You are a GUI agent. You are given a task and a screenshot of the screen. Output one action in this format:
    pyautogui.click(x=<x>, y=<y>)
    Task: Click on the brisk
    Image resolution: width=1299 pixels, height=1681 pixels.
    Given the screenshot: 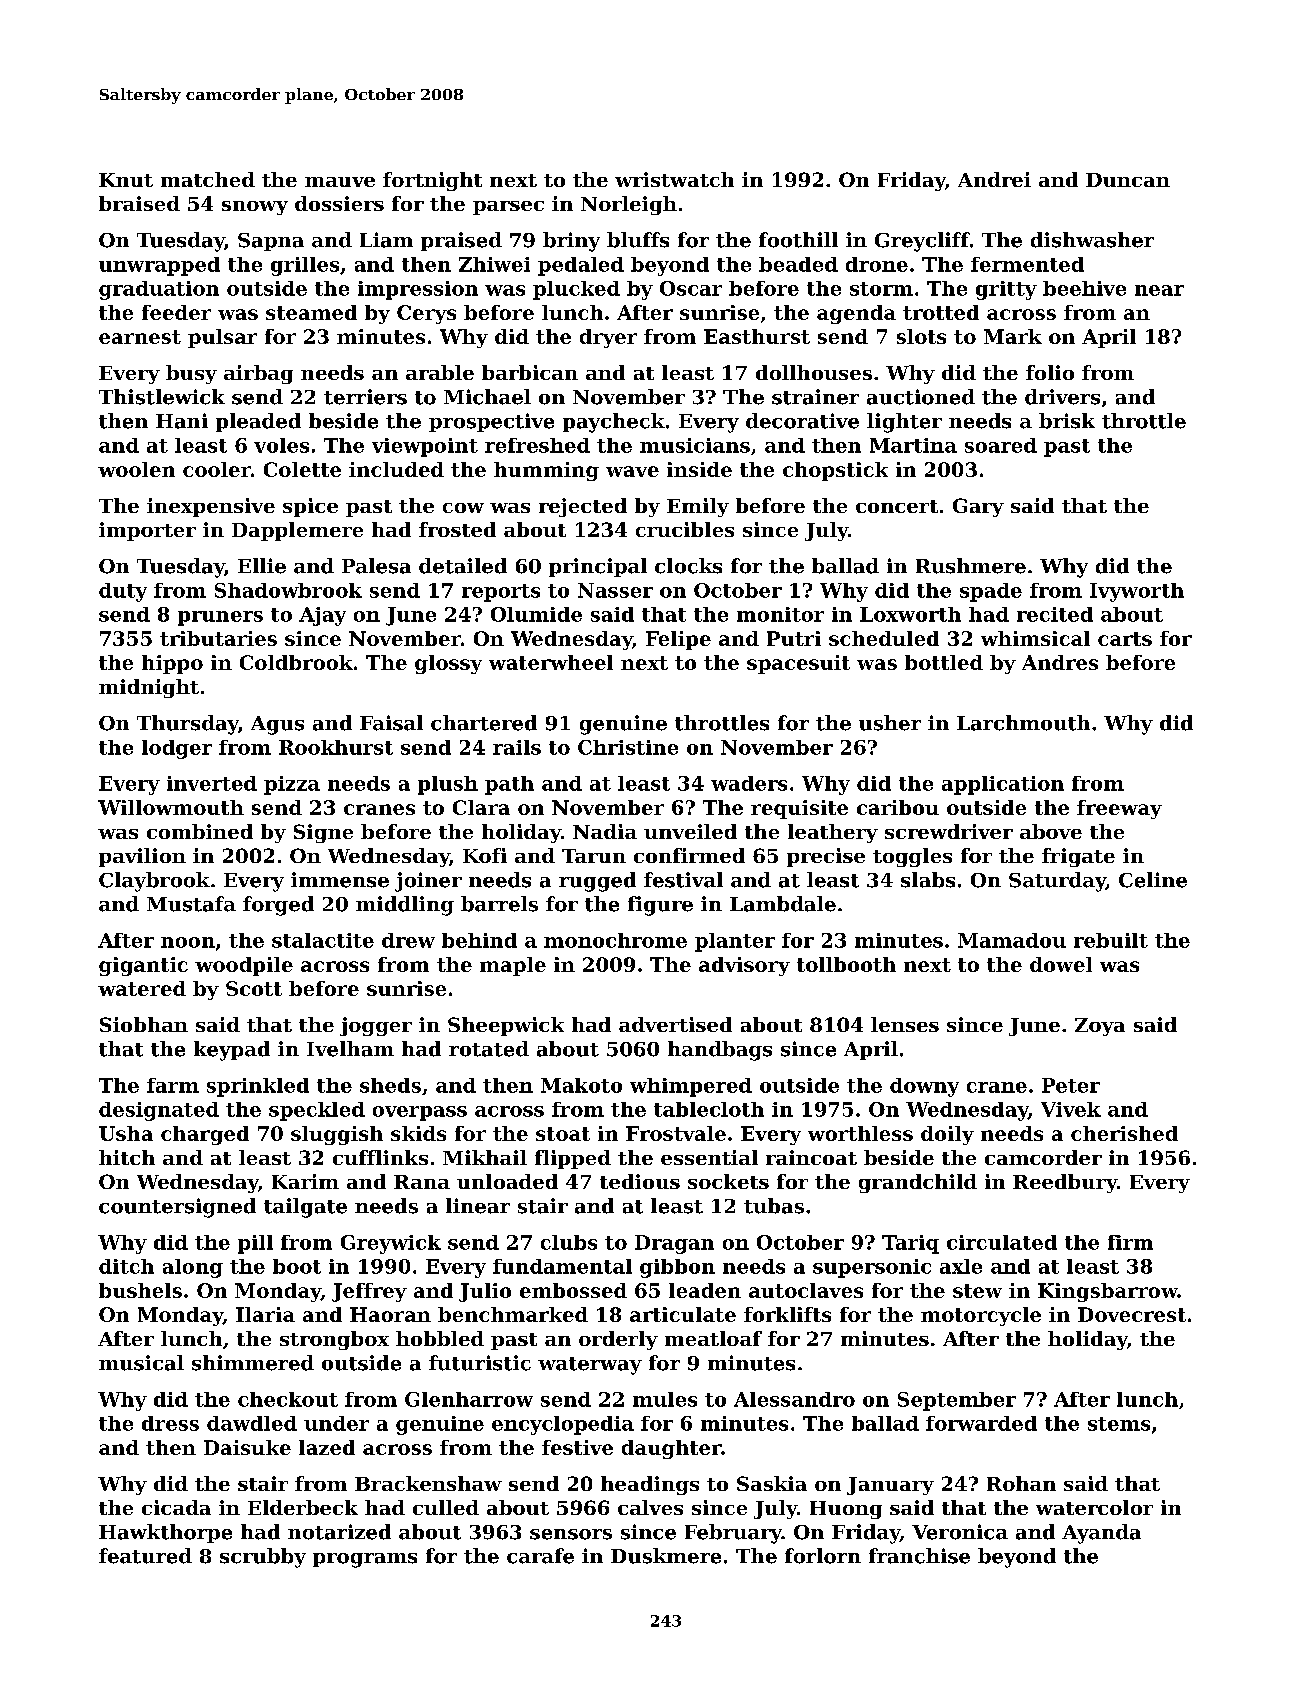 What is the action you would take?
    pyautogui.click(x=1067, y=421)
